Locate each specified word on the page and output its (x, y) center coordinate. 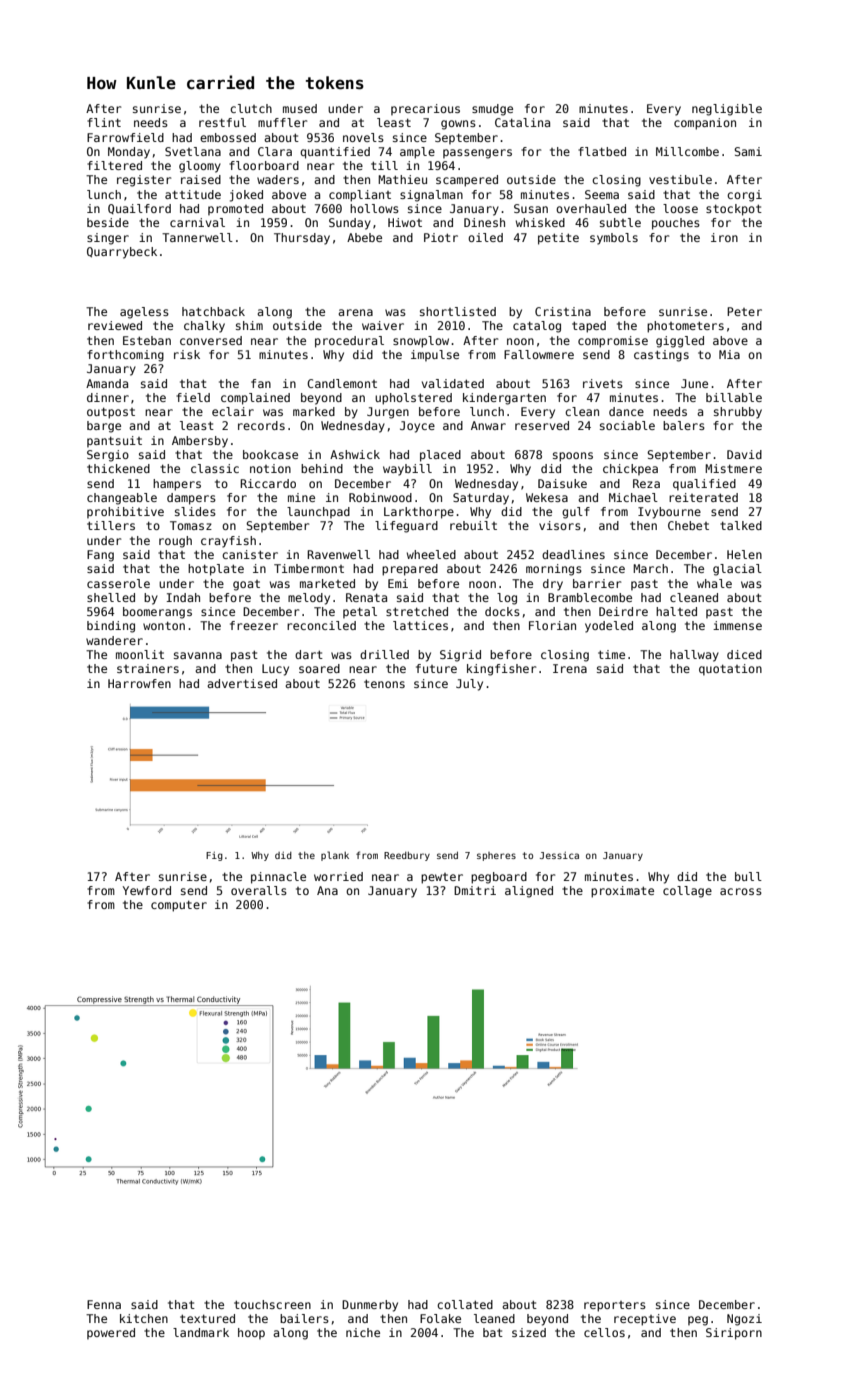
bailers (304, 1318)
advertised (242, 683)
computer (179, 906)
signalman (431, 196)
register (144, 181)
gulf (576, 513)
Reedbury (407, 856)
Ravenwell (338, 554)
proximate (622, 892)
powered (111, 1333)
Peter (744, 311)
